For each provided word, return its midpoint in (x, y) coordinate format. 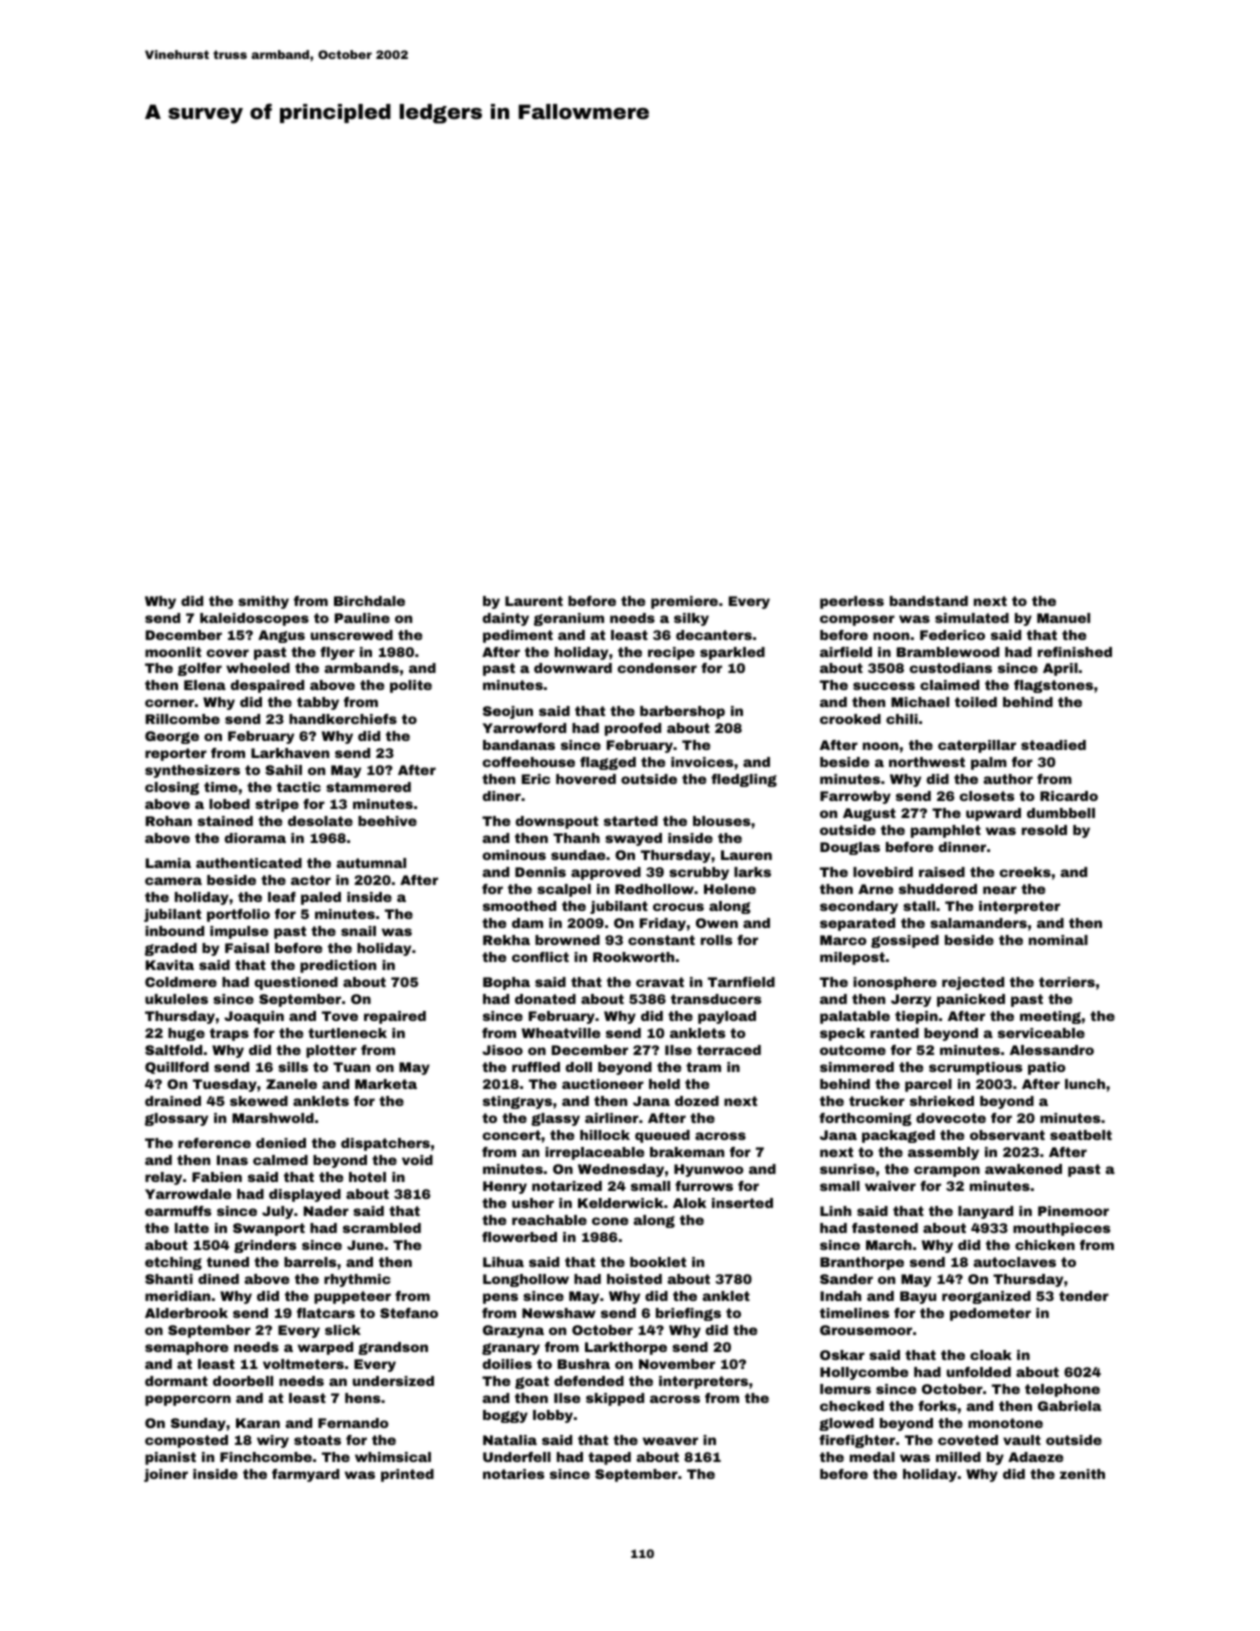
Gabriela (1069, 1406)
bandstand (929, 601)
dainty (506, 619)
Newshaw (559, 1313)
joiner (166, 1475)
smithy (263, 602)
